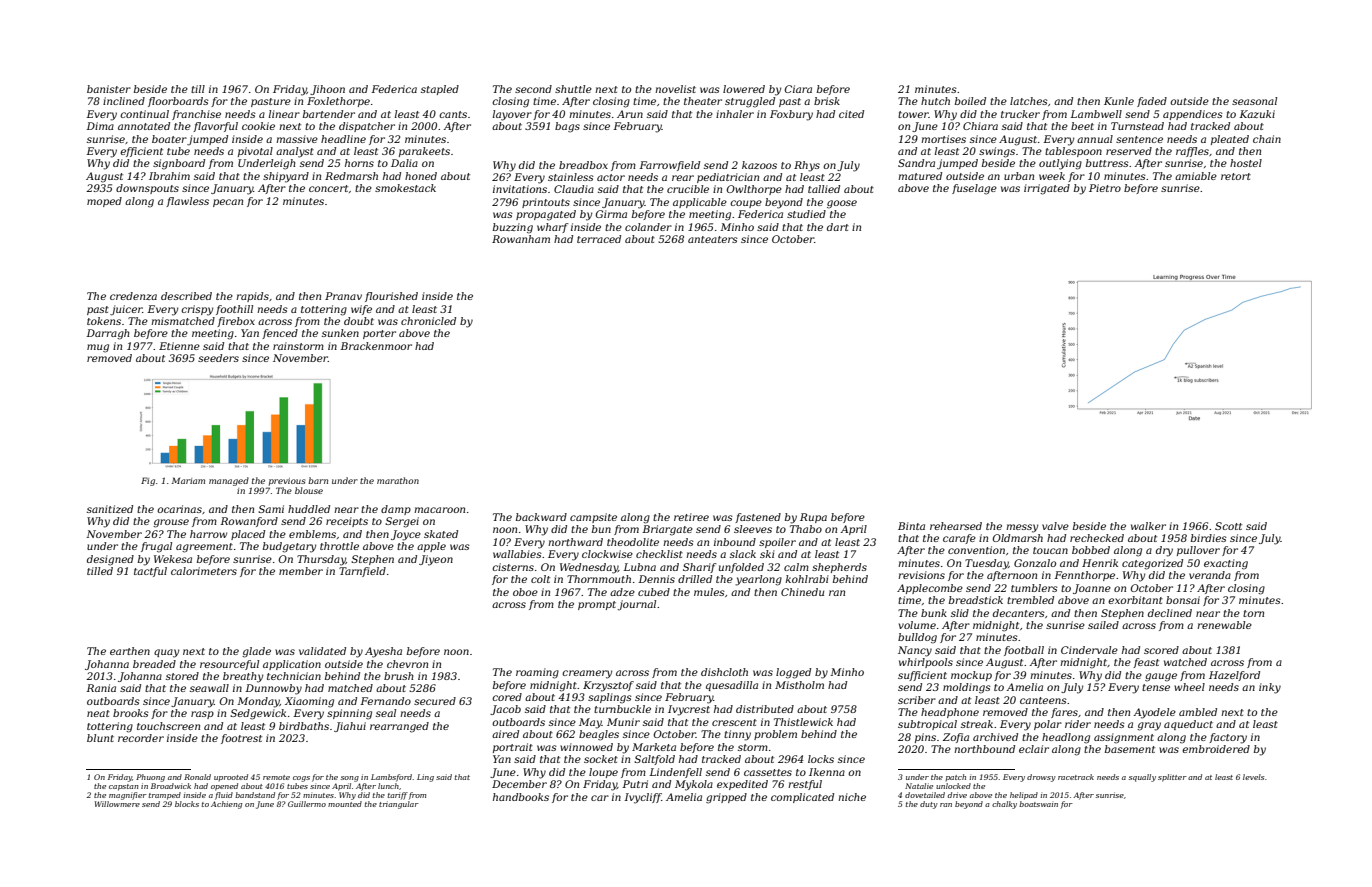 This screenshot has height=887, width=1372. Describe the element at coordinates (669, 166) in the screenshot. I see `Farrowfield` at that location.
